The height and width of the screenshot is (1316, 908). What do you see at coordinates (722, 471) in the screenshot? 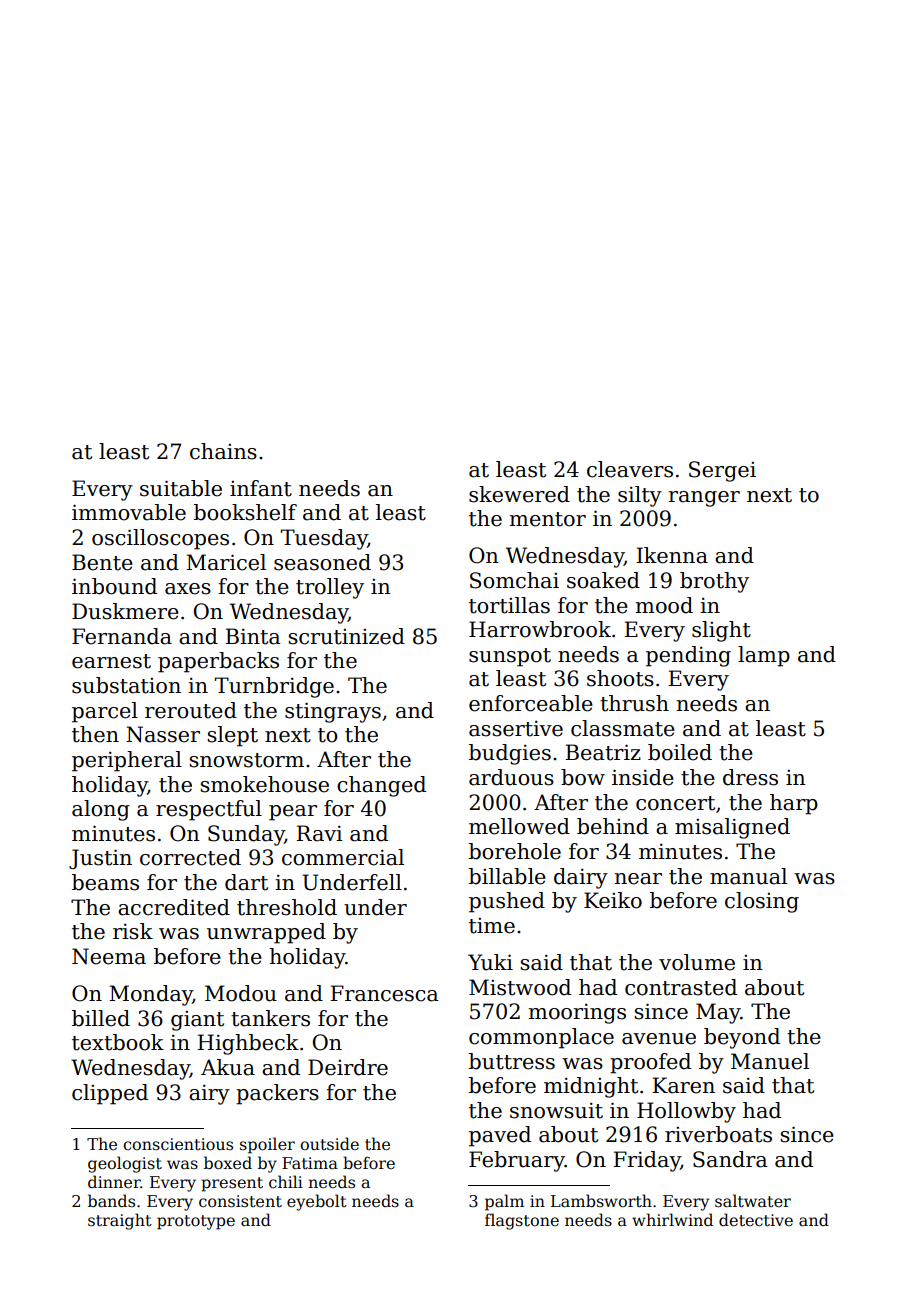
I see `Sergei` at bounding box center [722, 471].
